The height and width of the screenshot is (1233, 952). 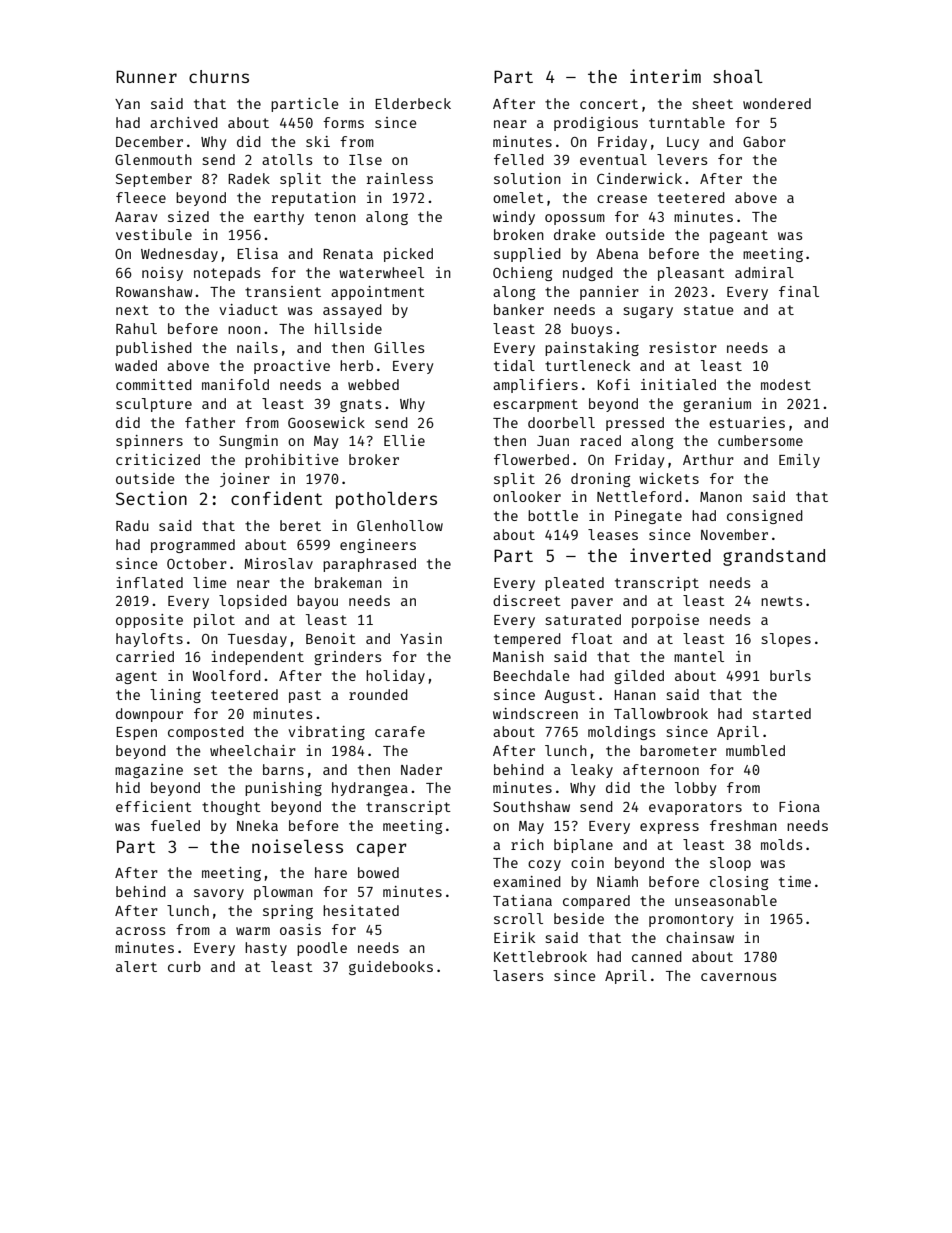 What do you see at coordinates (421, 769) in the screenshot?
I see `Nader` at bounding box center [421, 769].
